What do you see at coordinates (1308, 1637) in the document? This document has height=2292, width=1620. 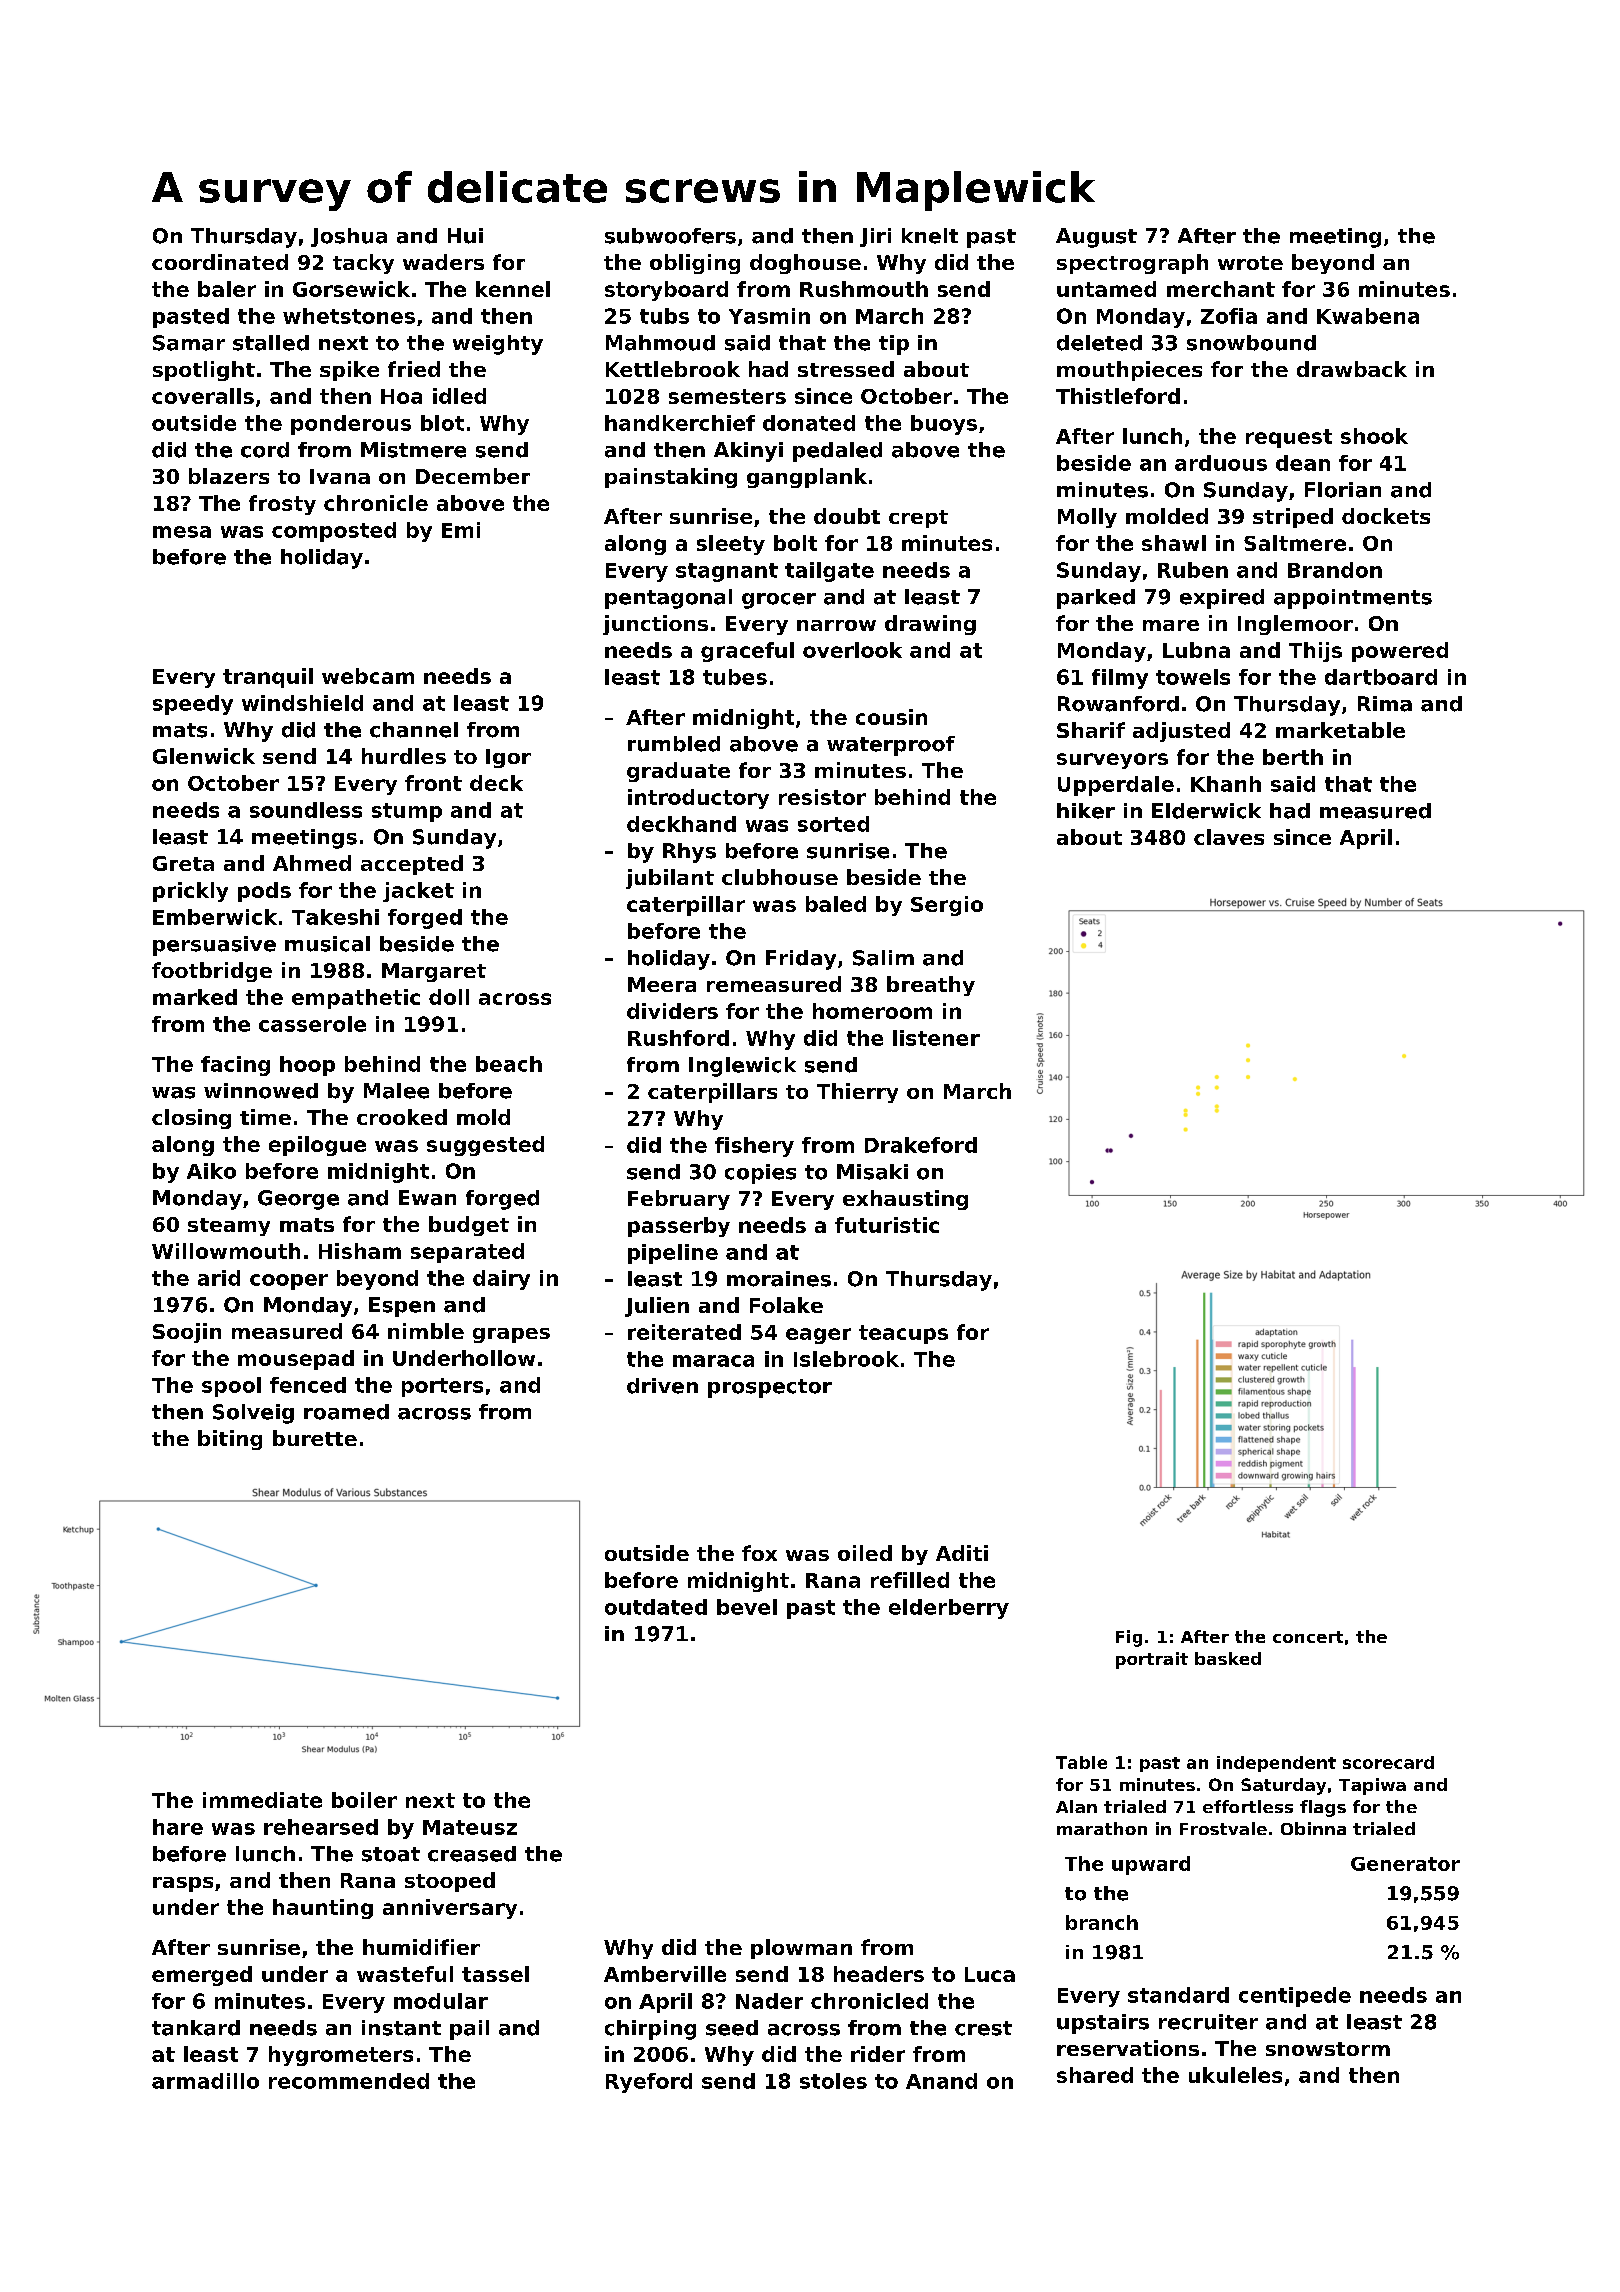 I see `concert` at bounding box center [1308, 1637].
